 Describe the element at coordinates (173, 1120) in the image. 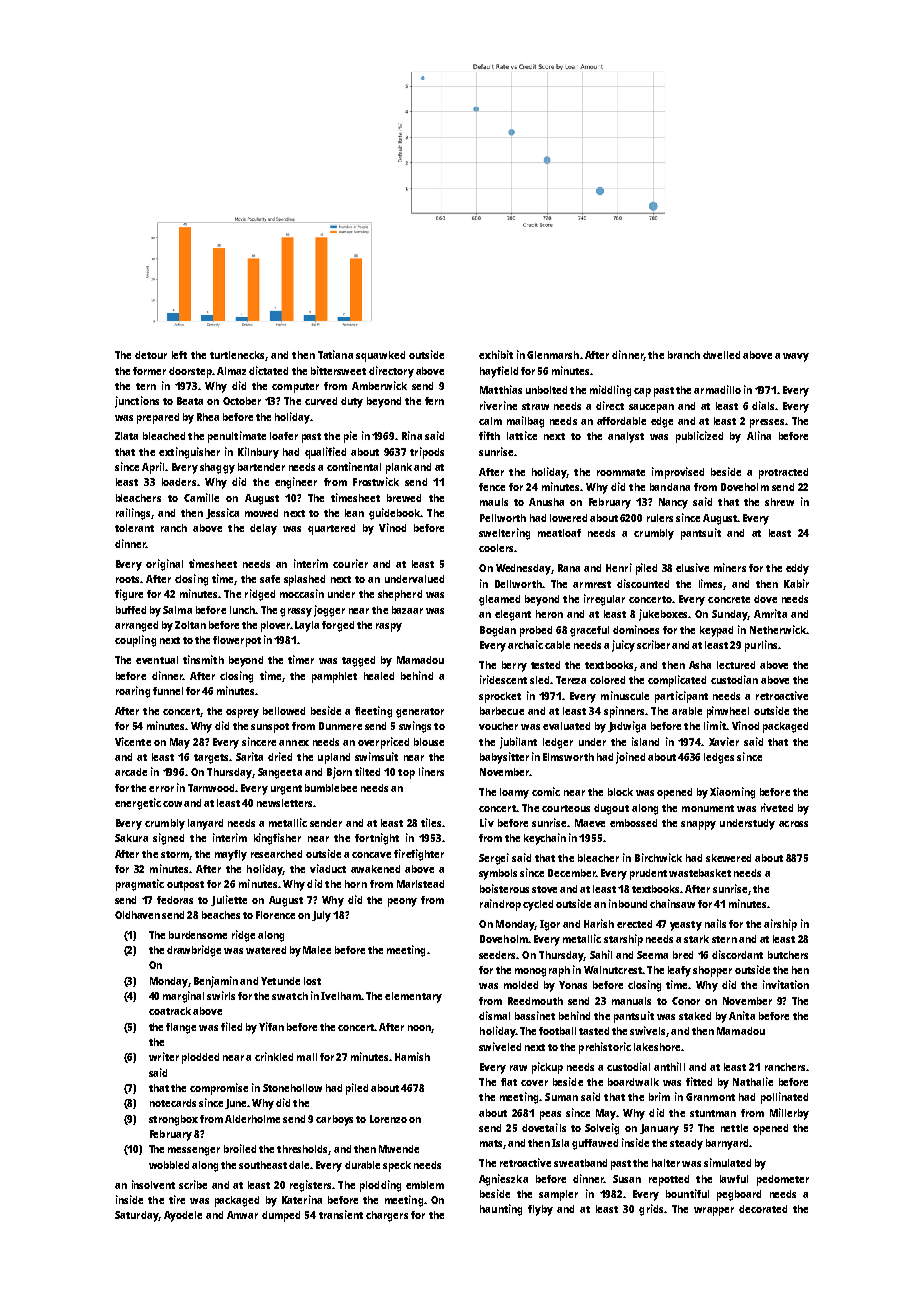

I see `strongbox` at that location.
